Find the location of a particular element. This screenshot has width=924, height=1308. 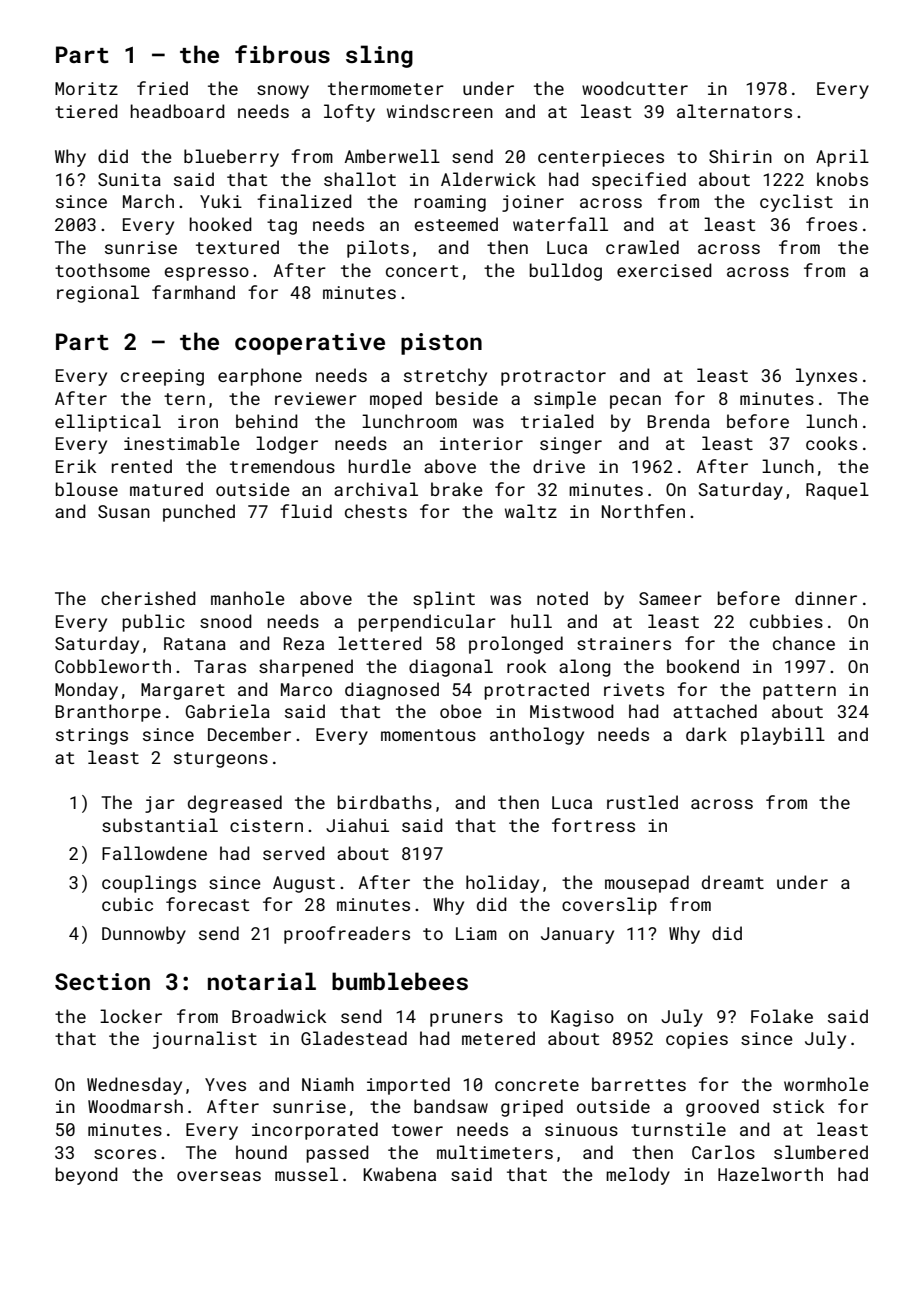

creeping is located at coordinates (162, 377).
